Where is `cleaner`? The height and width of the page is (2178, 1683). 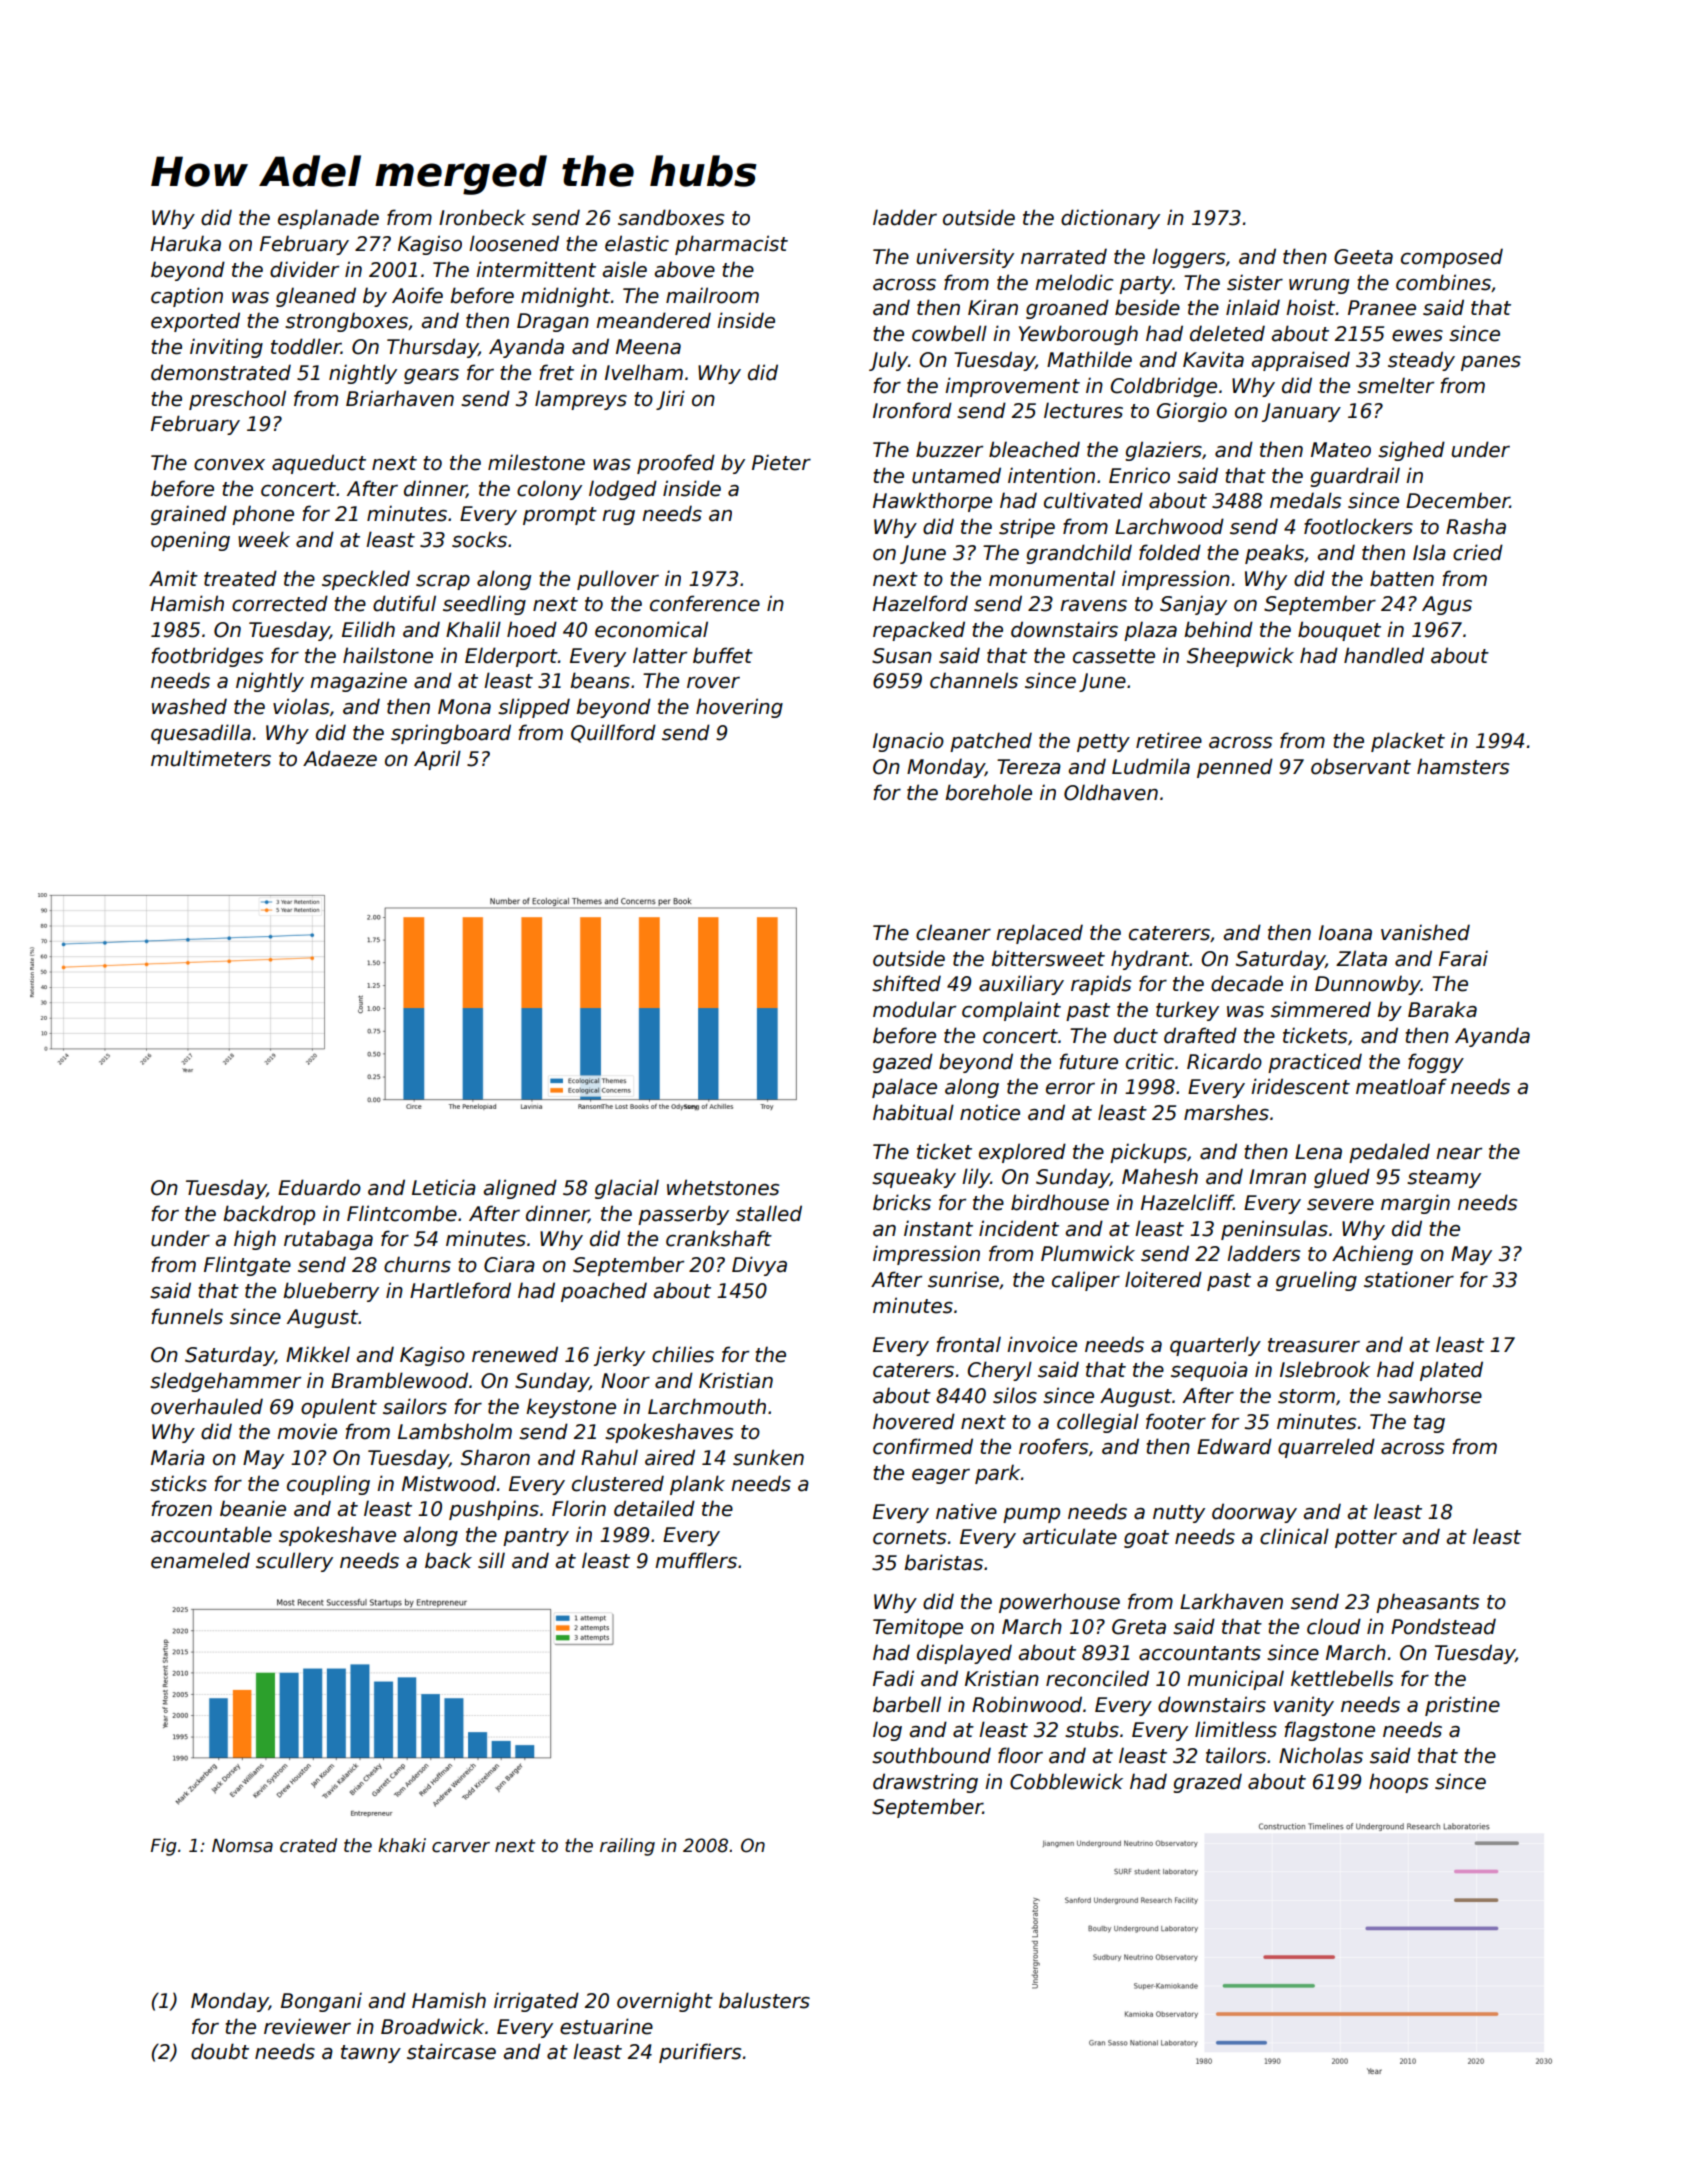
cleaner is located at coordinates (953, 932).
